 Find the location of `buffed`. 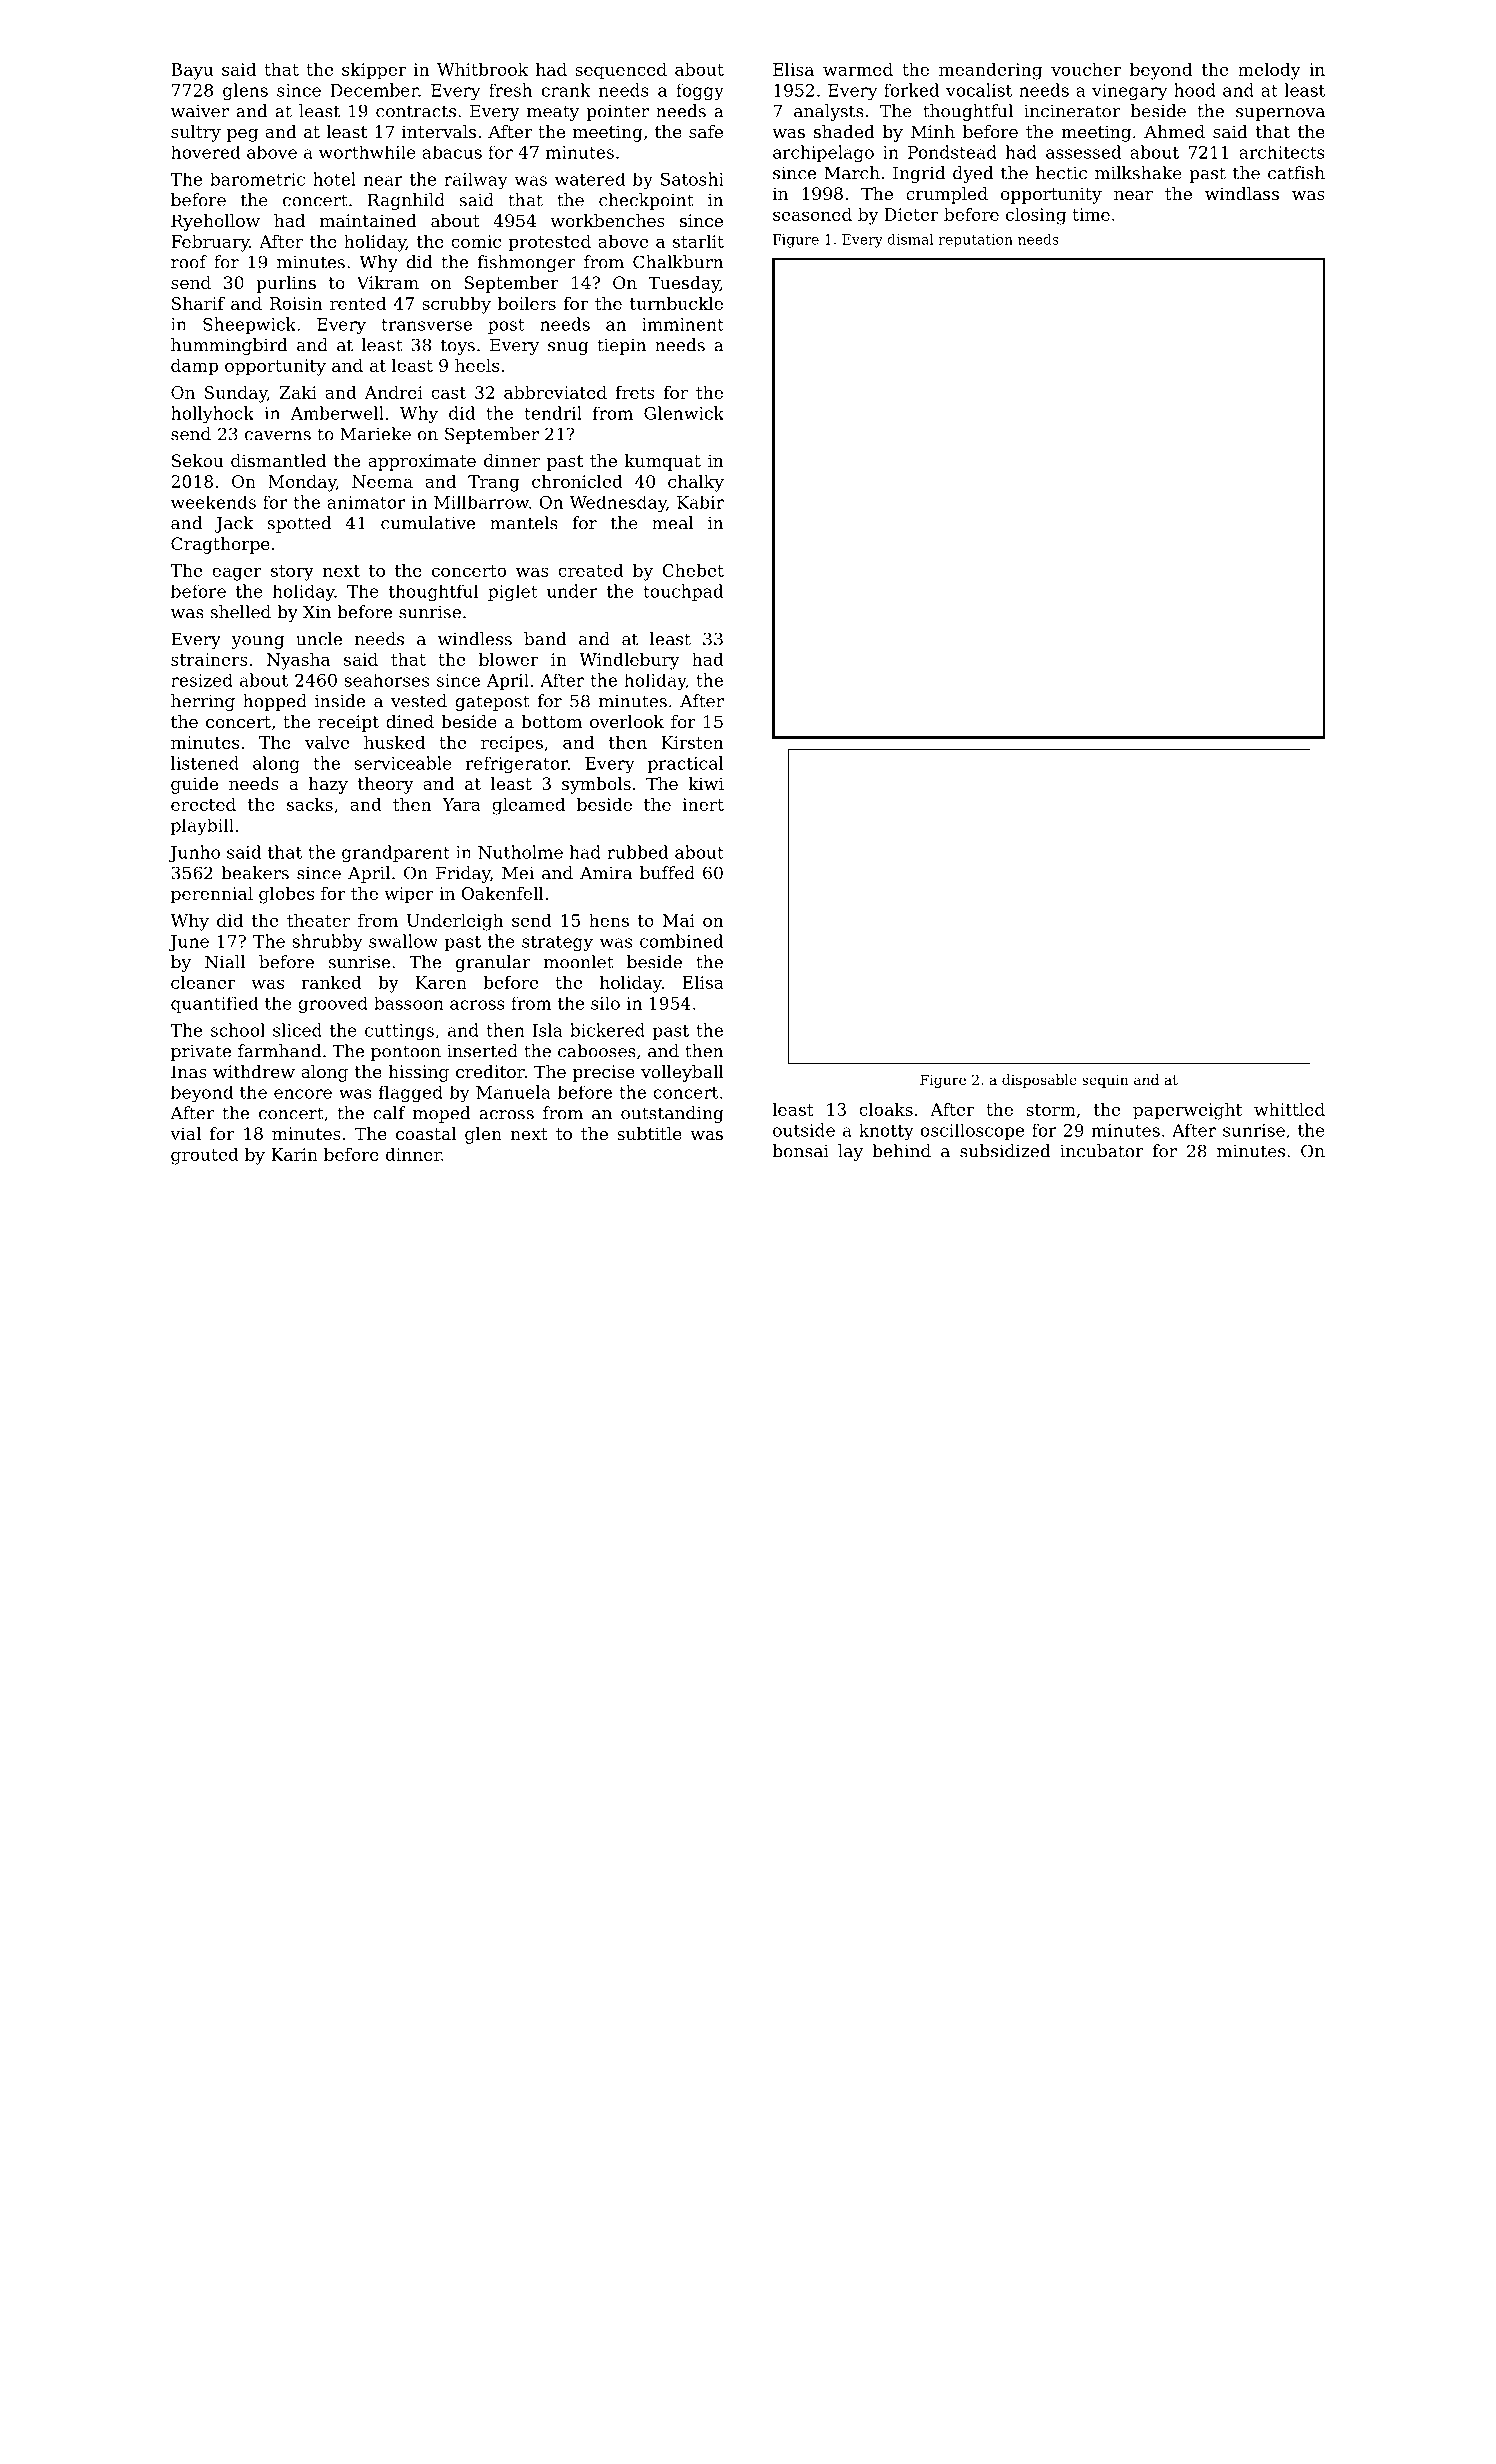

buffed is located at coordinates (667, 873).
